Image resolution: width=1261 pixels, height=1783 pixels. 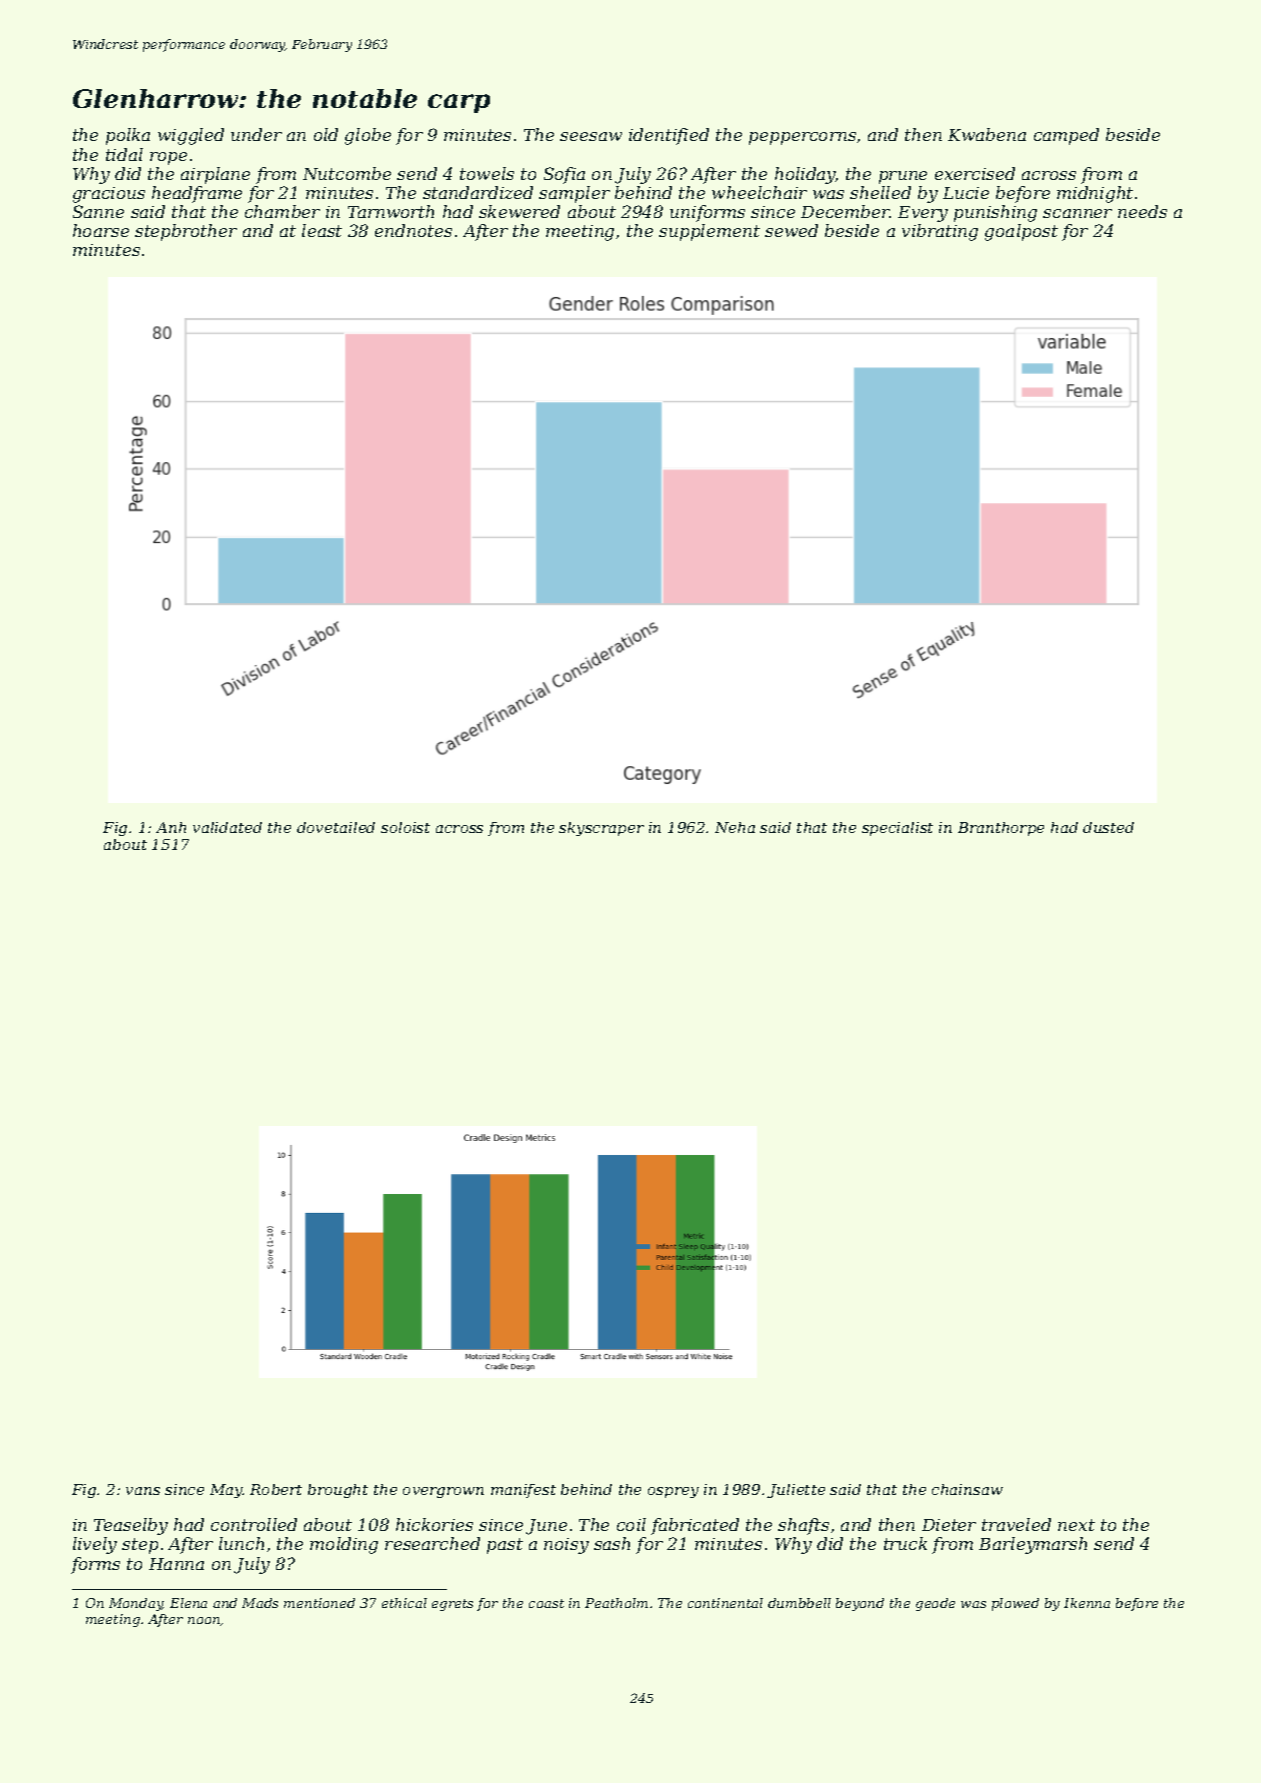 I want to click on goalpost, so click(x=1021, y=232).
